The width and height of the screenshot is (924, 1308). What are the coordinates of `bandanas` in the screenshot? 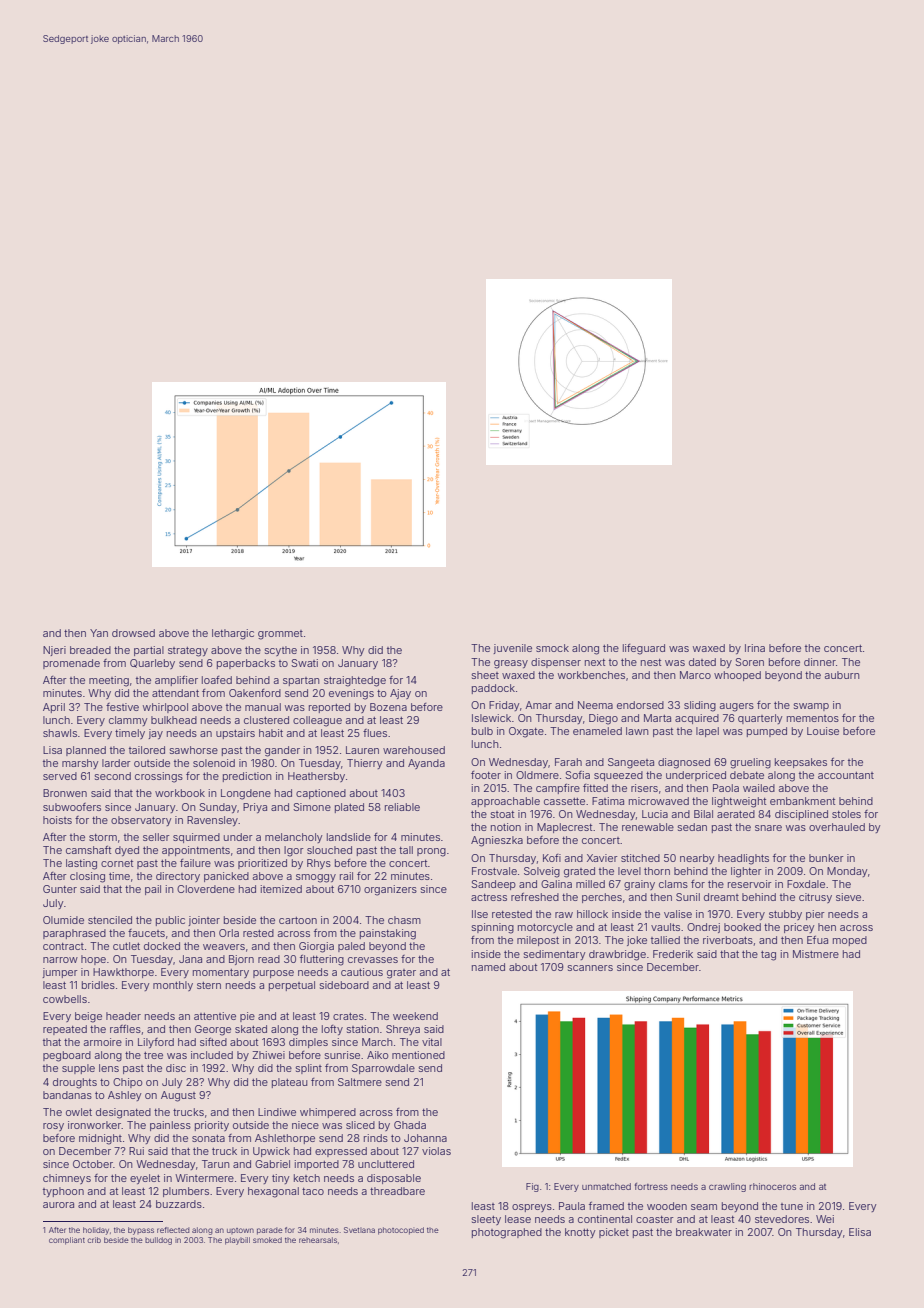 It's located at (67, 1095).
